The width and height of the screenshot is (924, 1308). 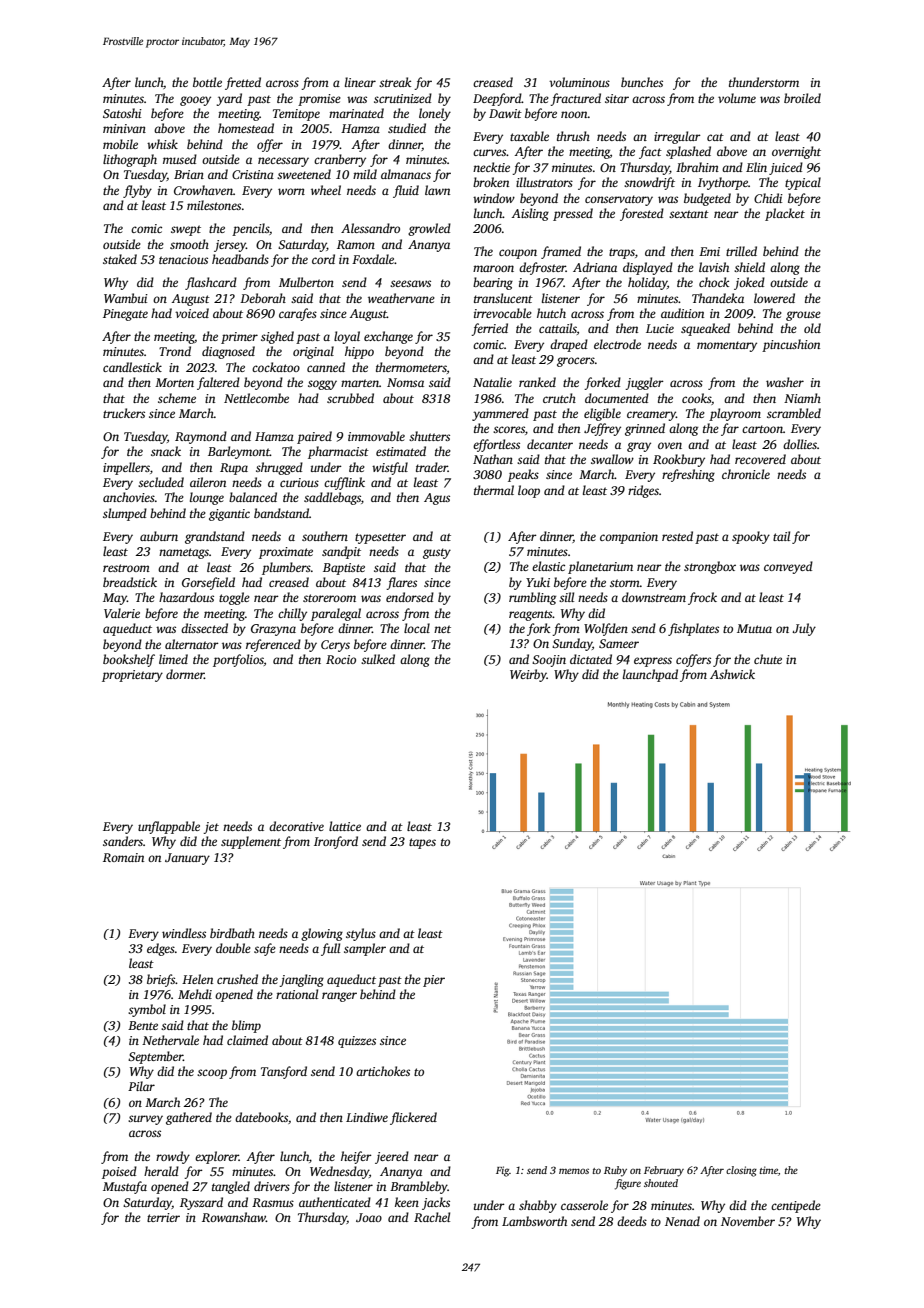 What do you see at coordinates (184, 933) in the screenshot?
I see `windless` at bounding box center [184, 933].
